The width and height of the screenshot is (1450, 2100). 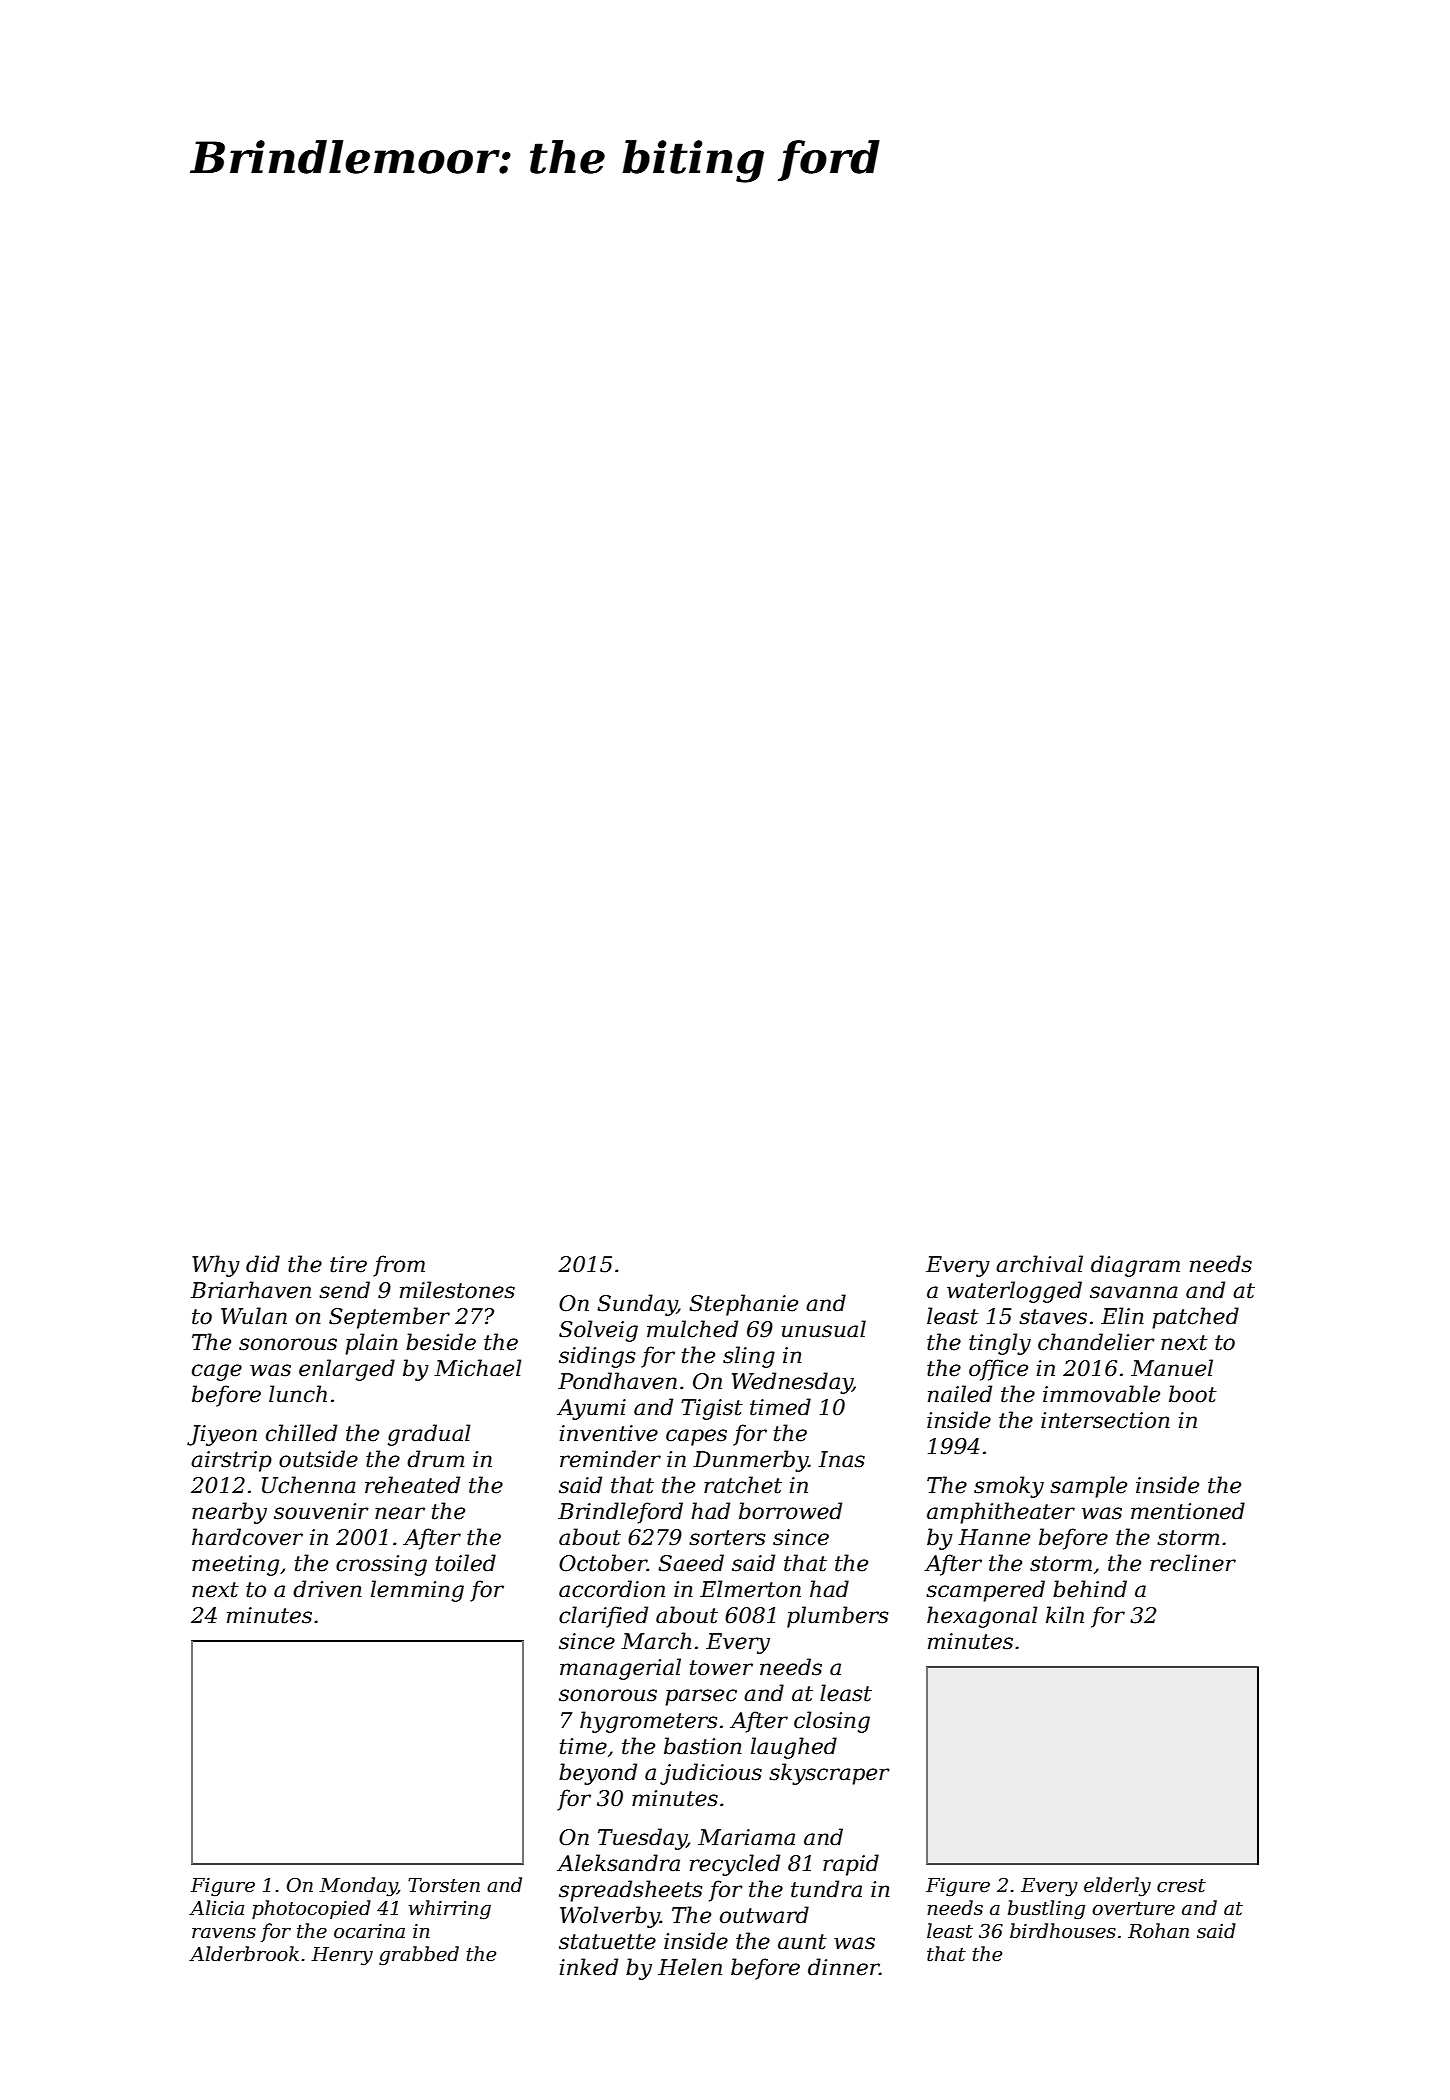 What do you see at coordinates (1195, 1318) in the screenshot?
I see `patched` at bounding box center [1195, 1318].
